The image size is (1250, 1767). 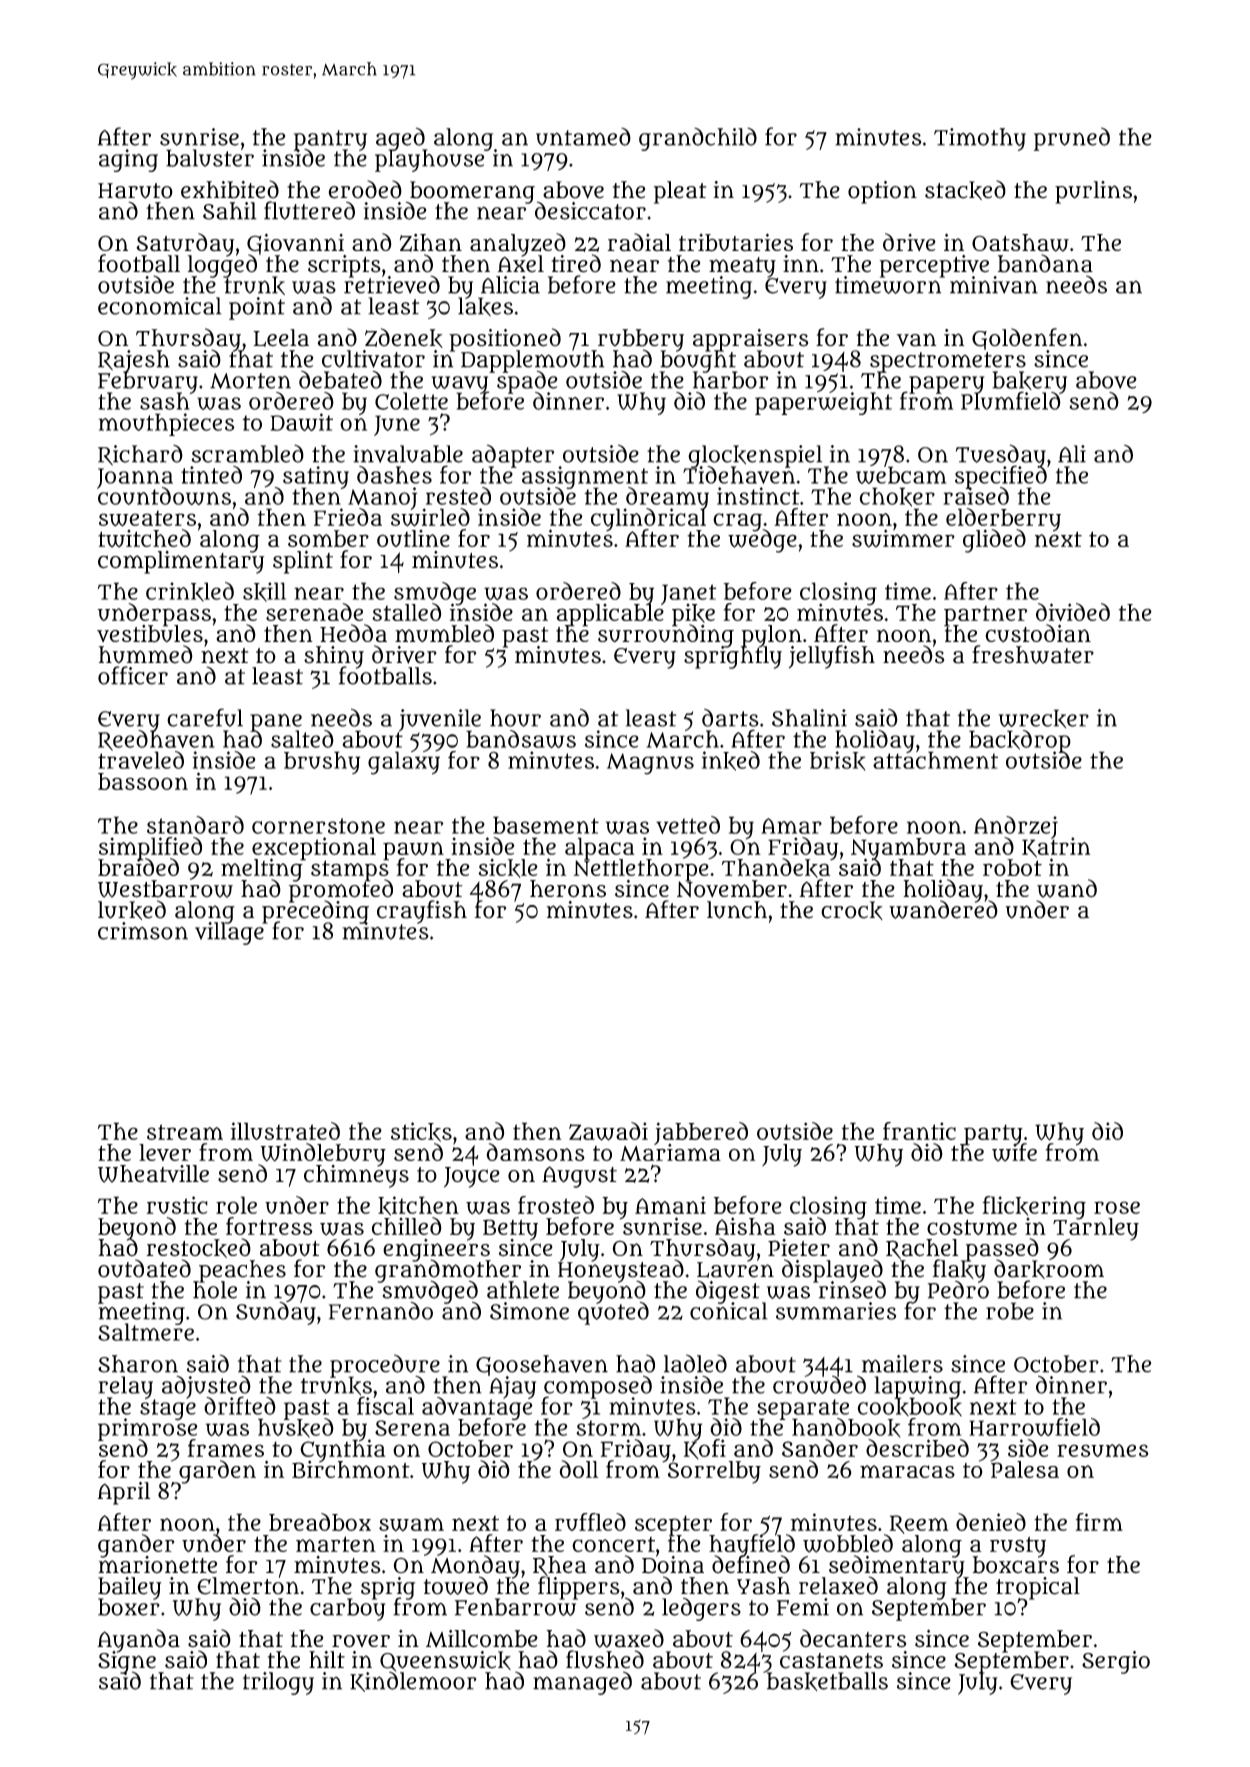 What do you see at coordinates (909, 1407) in the document?
I see `cookbook` at bounding box center [909, 1407].
